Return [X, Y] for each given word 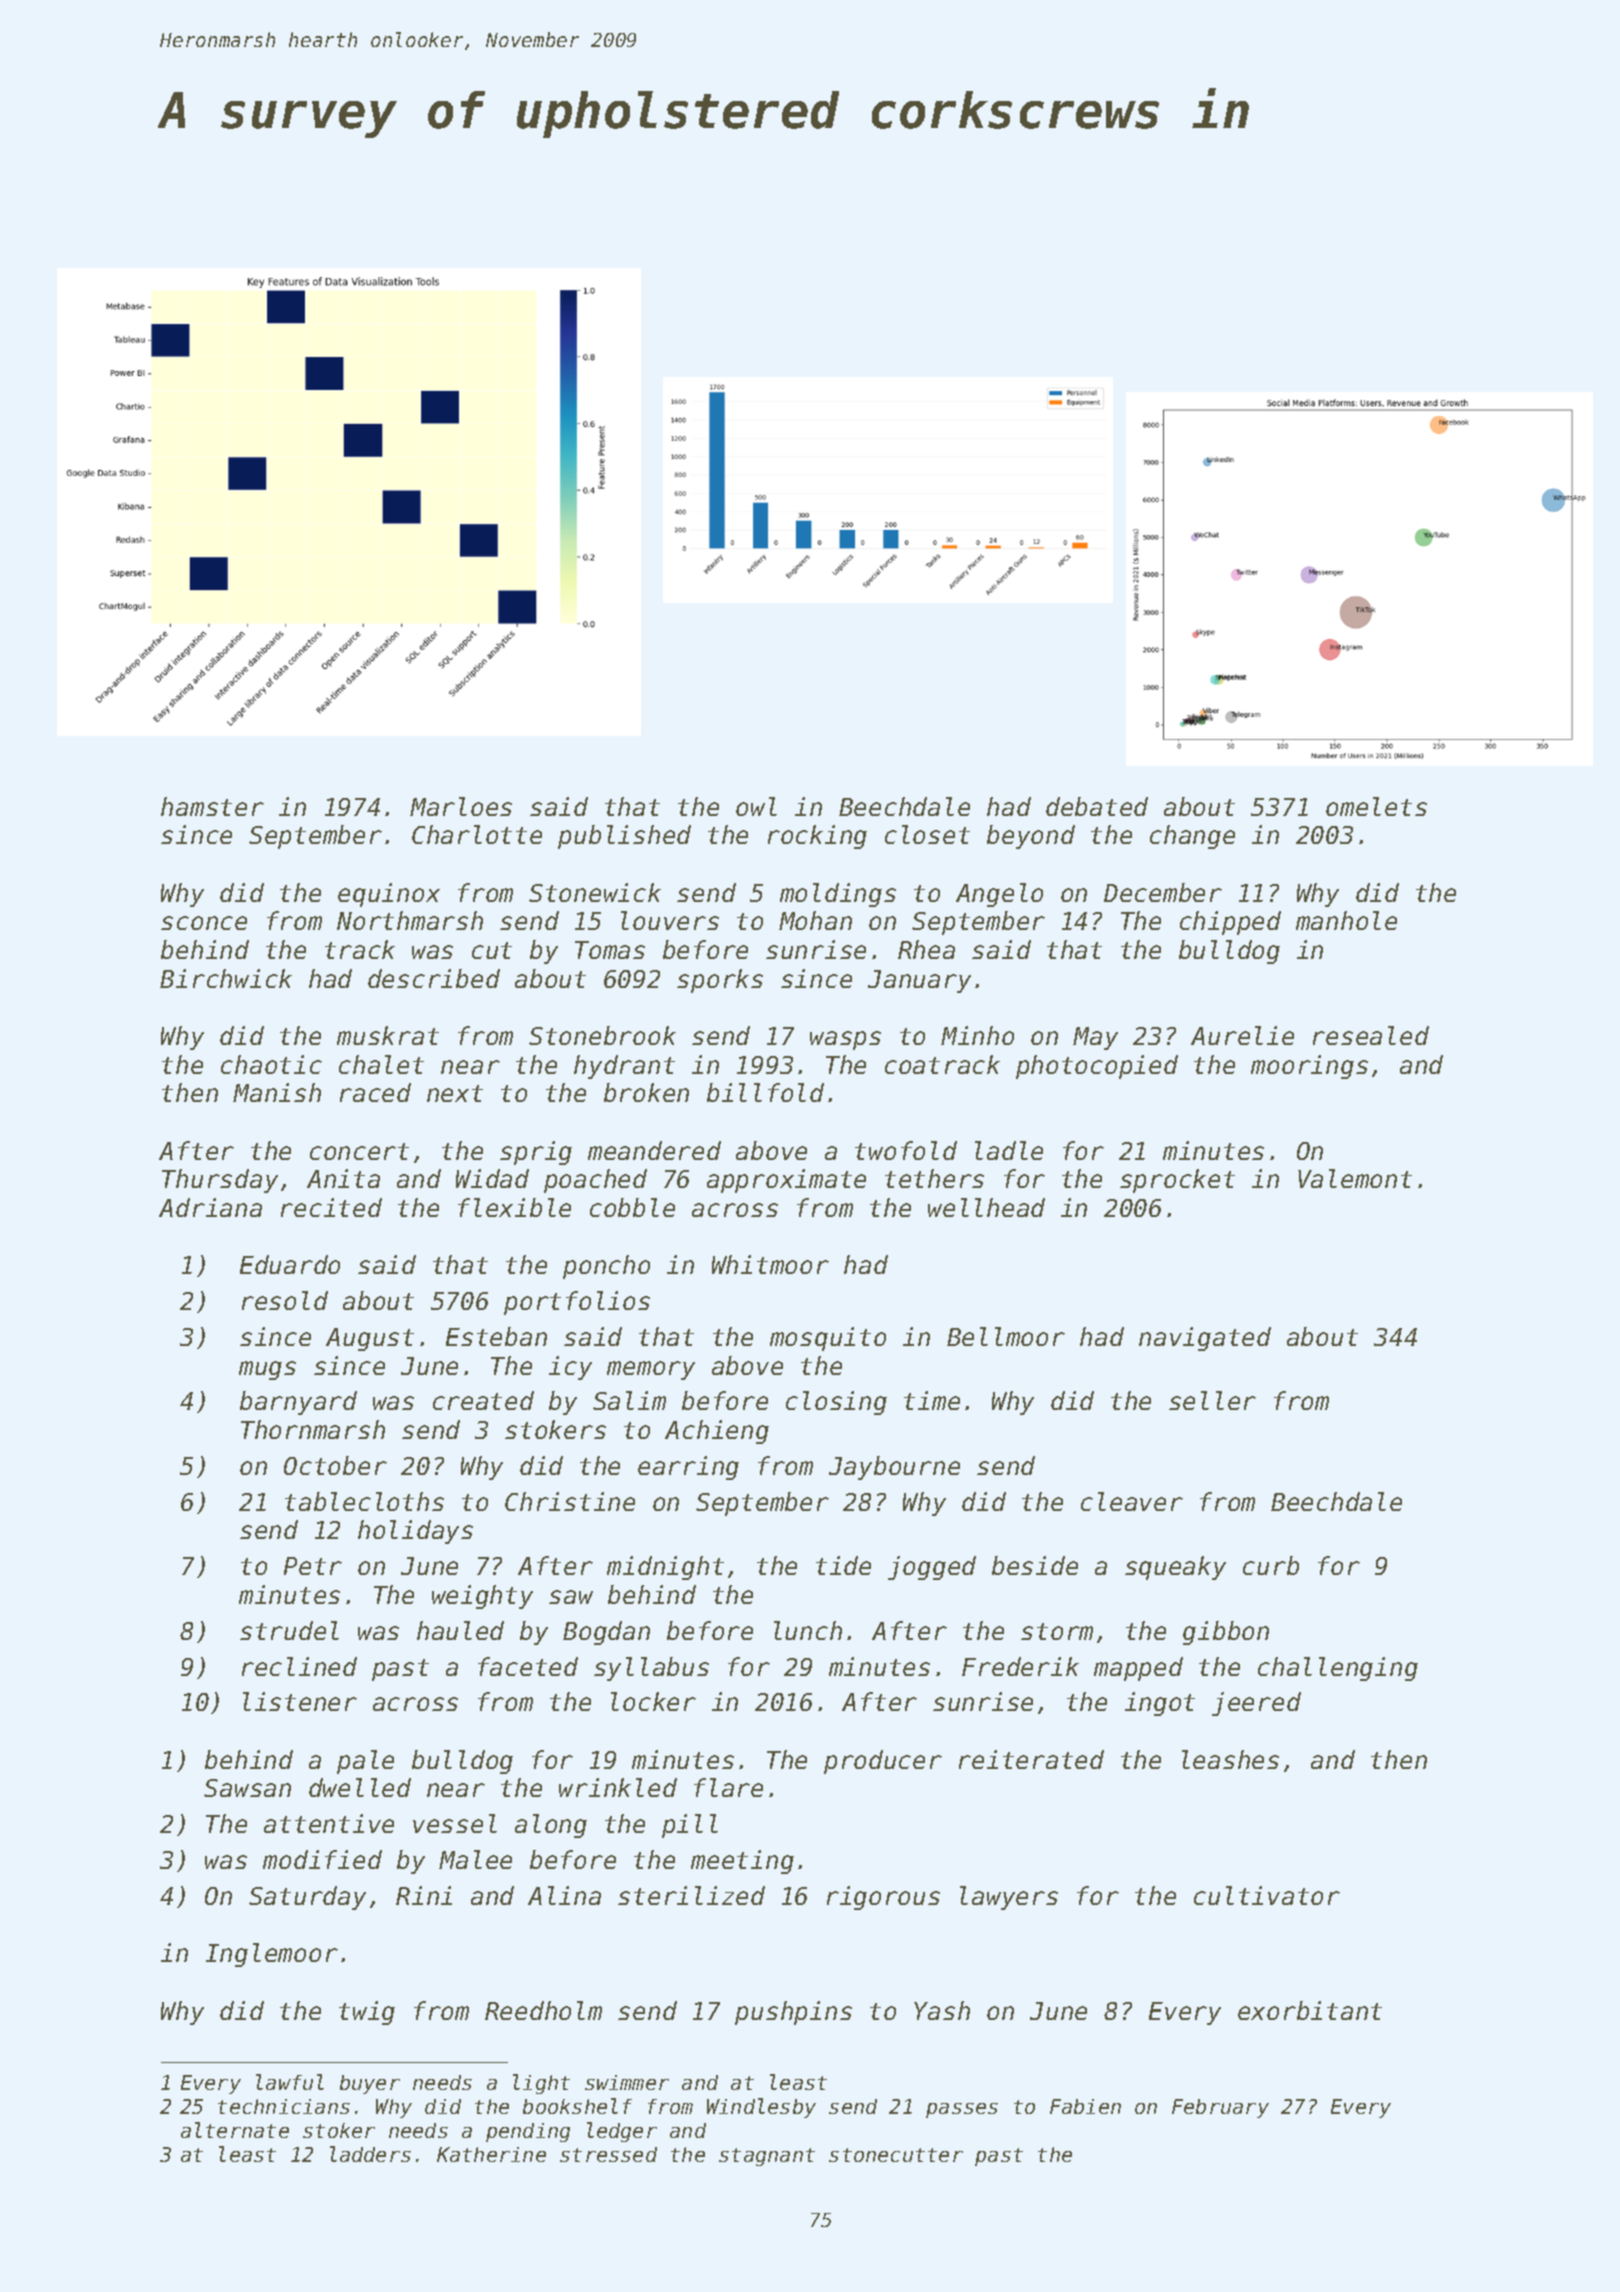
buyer [370, 2084]
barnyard [298, 1403]
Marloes [461, 806]
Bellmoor [1006, 1336]
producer [883, 1762]
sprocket [1177, 1181]
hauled [460, 1630]
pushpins [793, 2013]
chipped [1230, 923]
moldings [838, 895]
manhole [1346, 920]
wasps [845, 1040]
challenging [1338, 1669]
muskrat [388, 1035]
